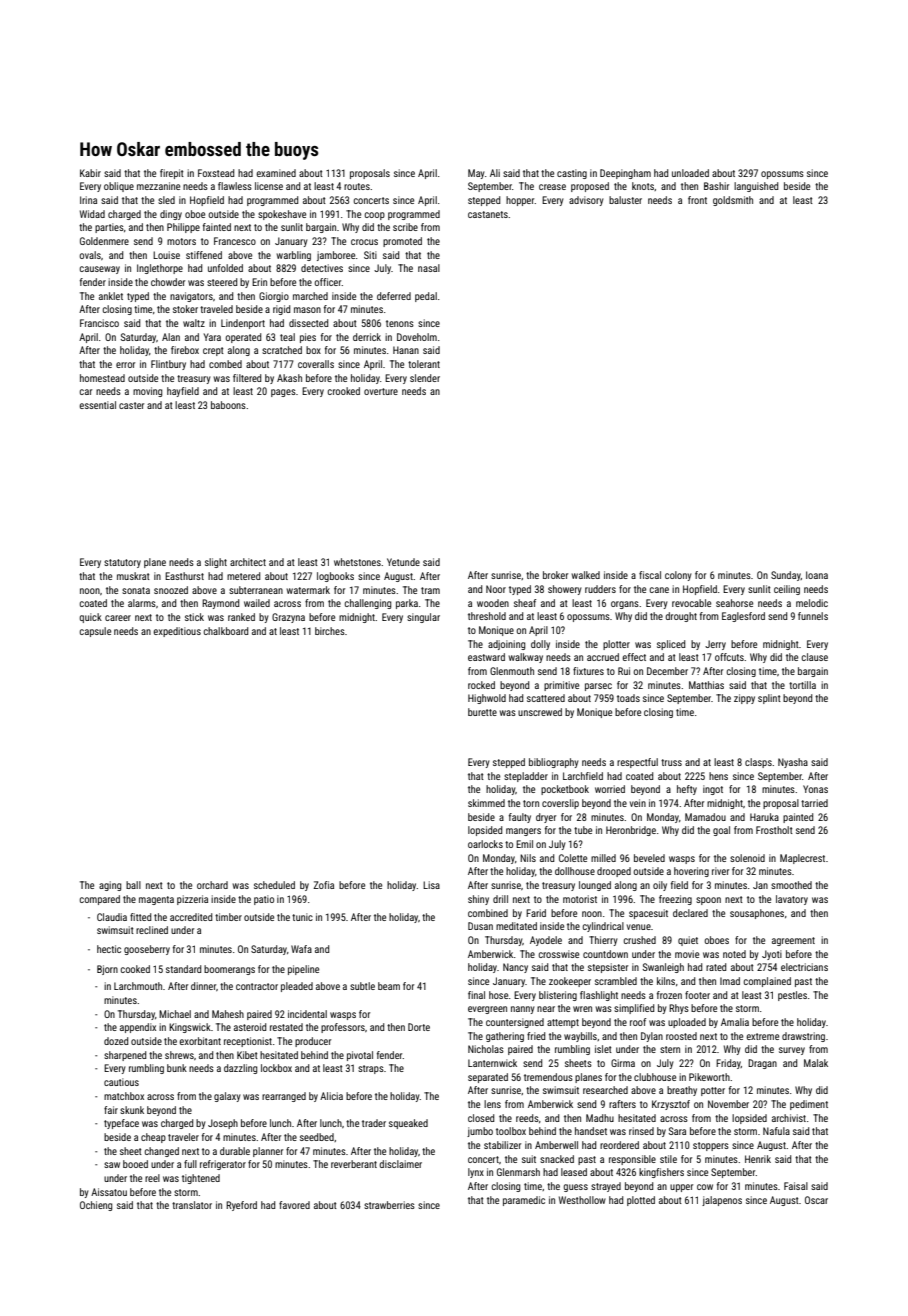  Describe the element at coordinates (678, 576) in the screenshot. I see `colony` at that location.
